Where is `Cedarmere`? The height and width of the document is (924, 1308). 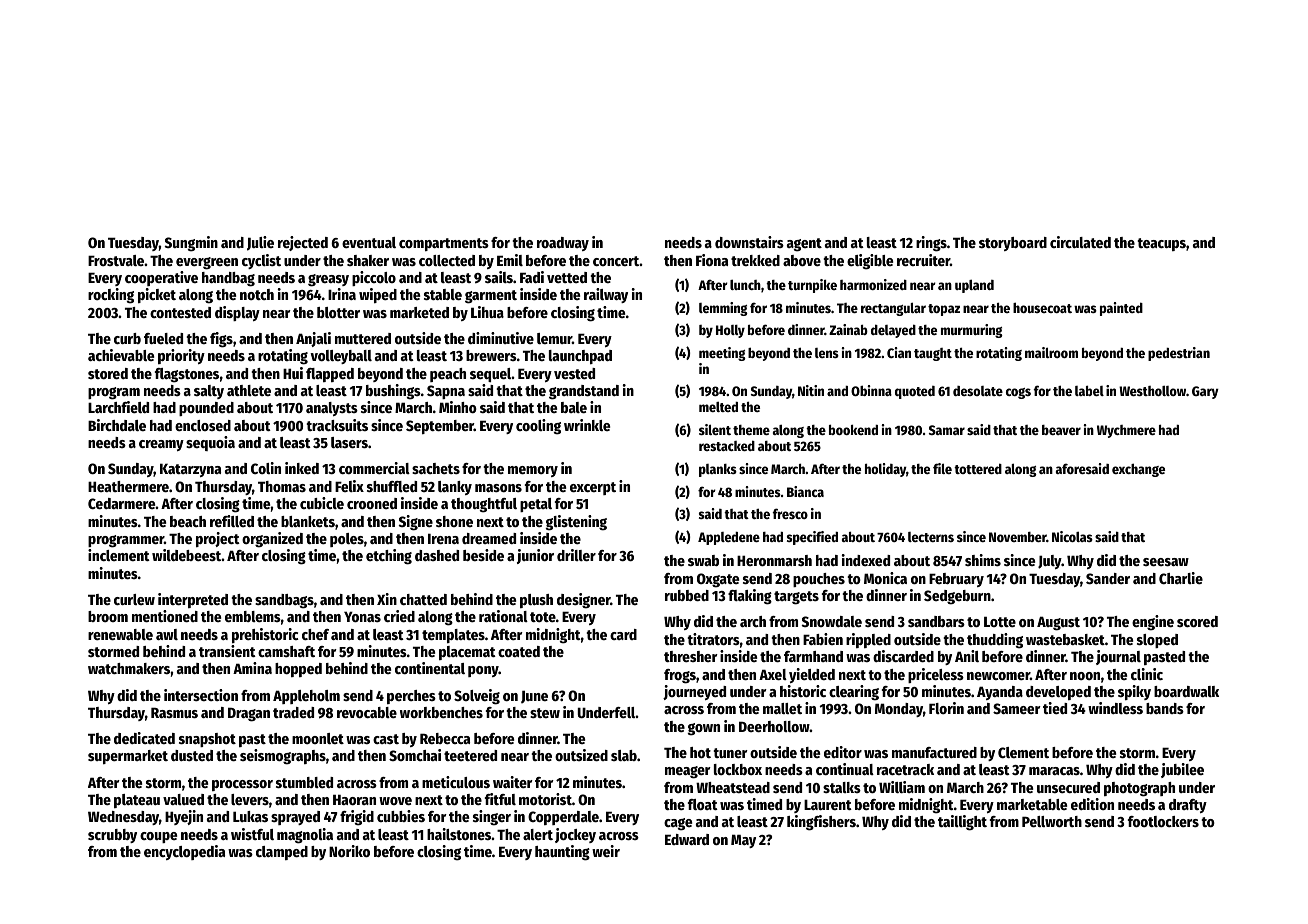
Cedarmere is located at coordinates (122, 503).
